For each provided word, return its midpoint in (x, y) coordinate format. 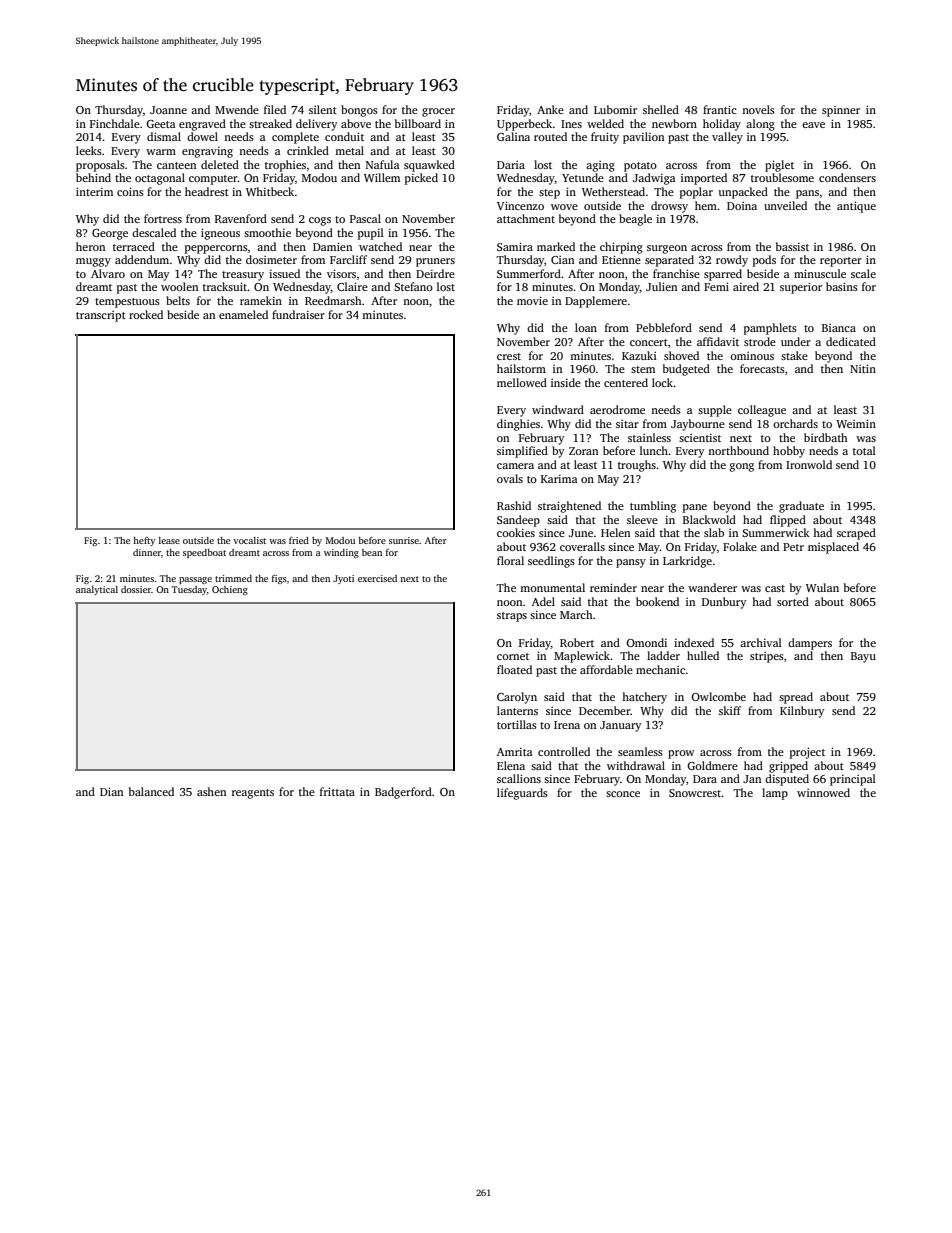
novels (758, 109)
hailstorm (521, 368)
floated (514, 669)
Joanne (168, 110)
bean (372, 552)
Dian (111, 791)
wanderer (712, 587)
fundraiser (298, 314)
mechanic (660, 669)
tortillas (517, 724)
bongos (359, 111)
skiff (730, 710)
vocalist (249, 540)
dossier (136, 589)
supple (715, 411)
